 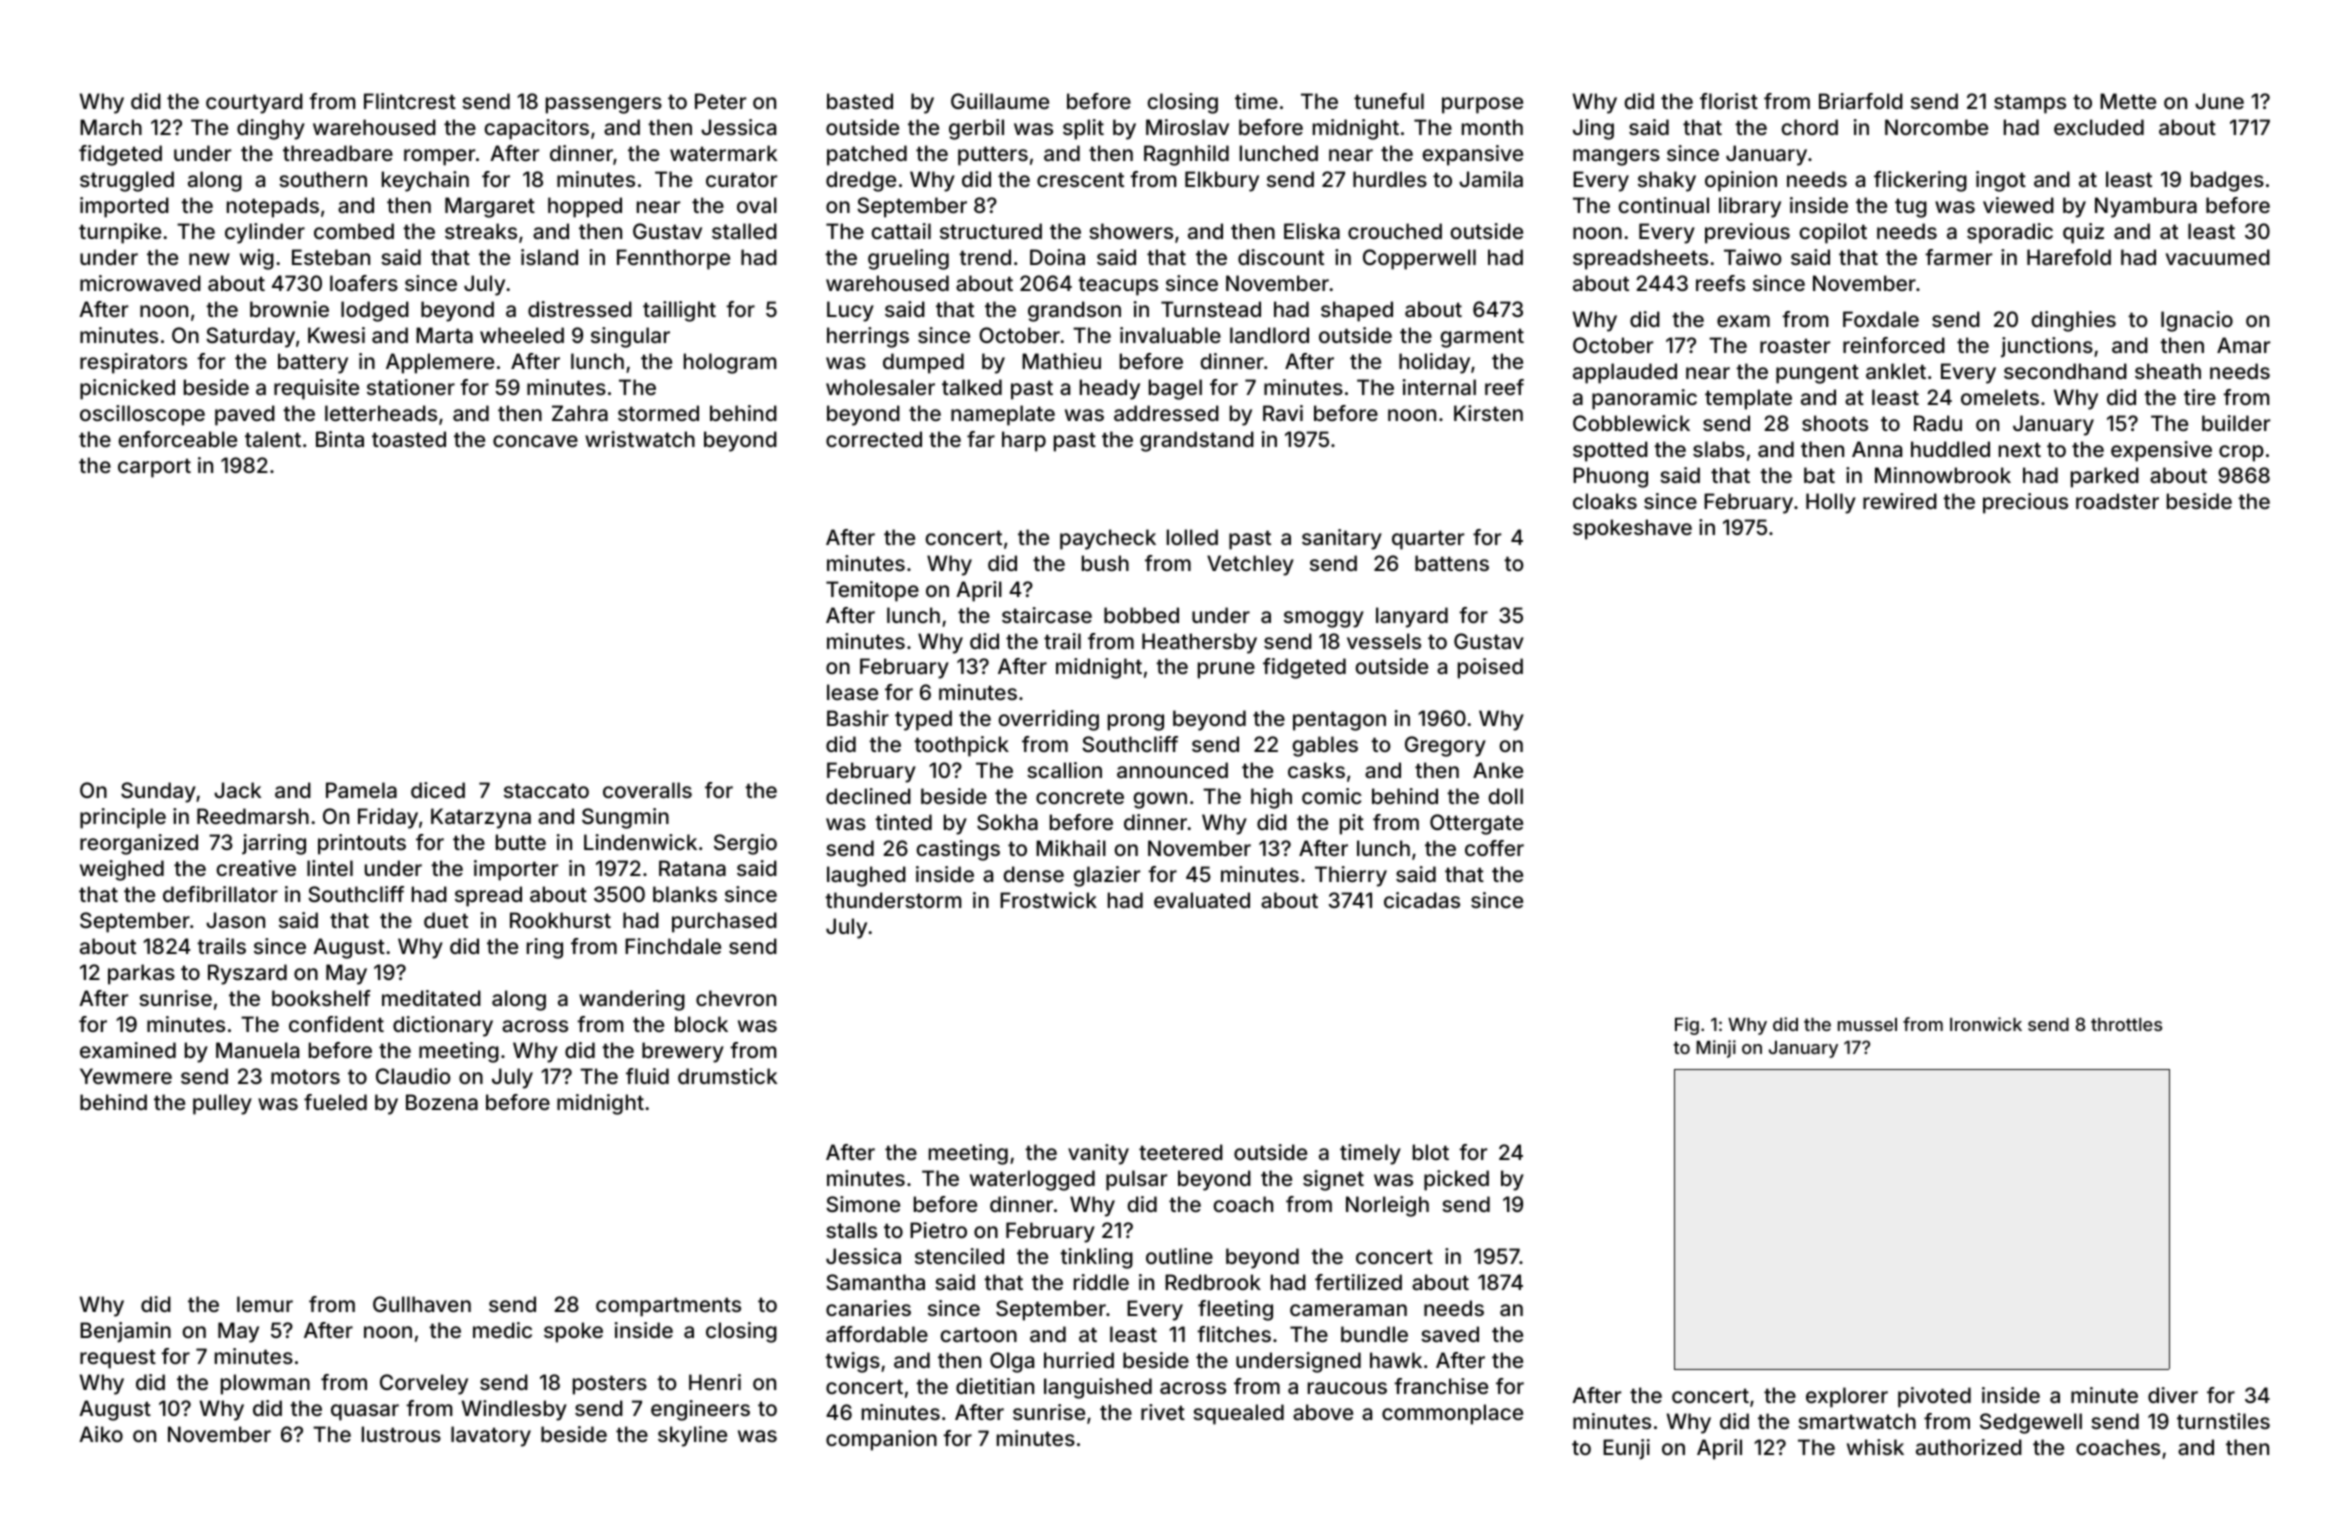 I want to click on Fig, so click(x=1687, y=1026).
